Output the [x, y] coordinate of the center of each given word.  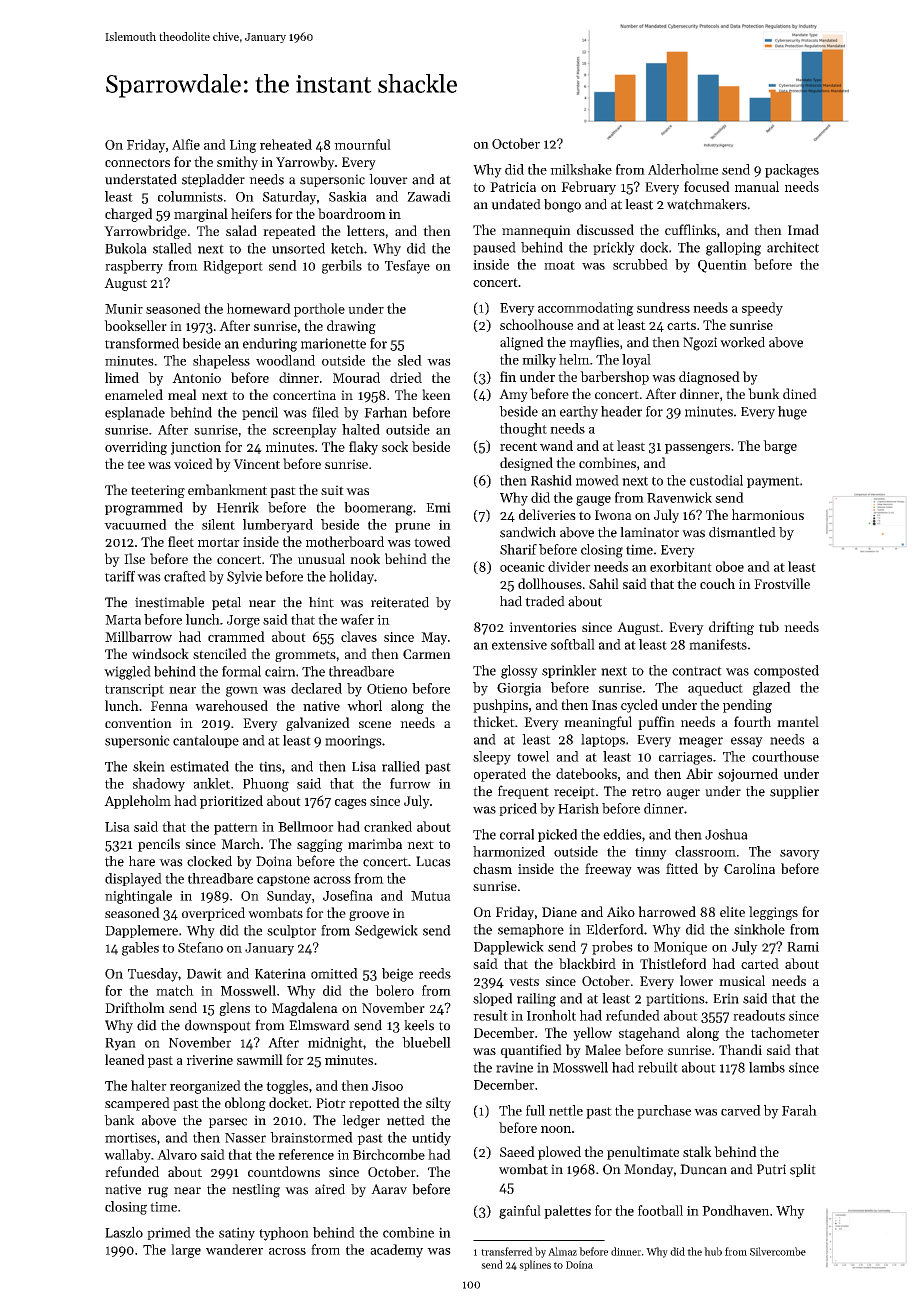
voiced [193, 463]
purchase [664, 1112]
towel [533, 756]
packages [792, 171]
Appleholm [137, 802]
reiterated [400, 602]
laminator [649, 532]
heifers [251, 213]
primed [169, 1233]
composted [786, 671]
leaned [124, 1059]
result [490, 1015]
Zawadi [429, 196]
